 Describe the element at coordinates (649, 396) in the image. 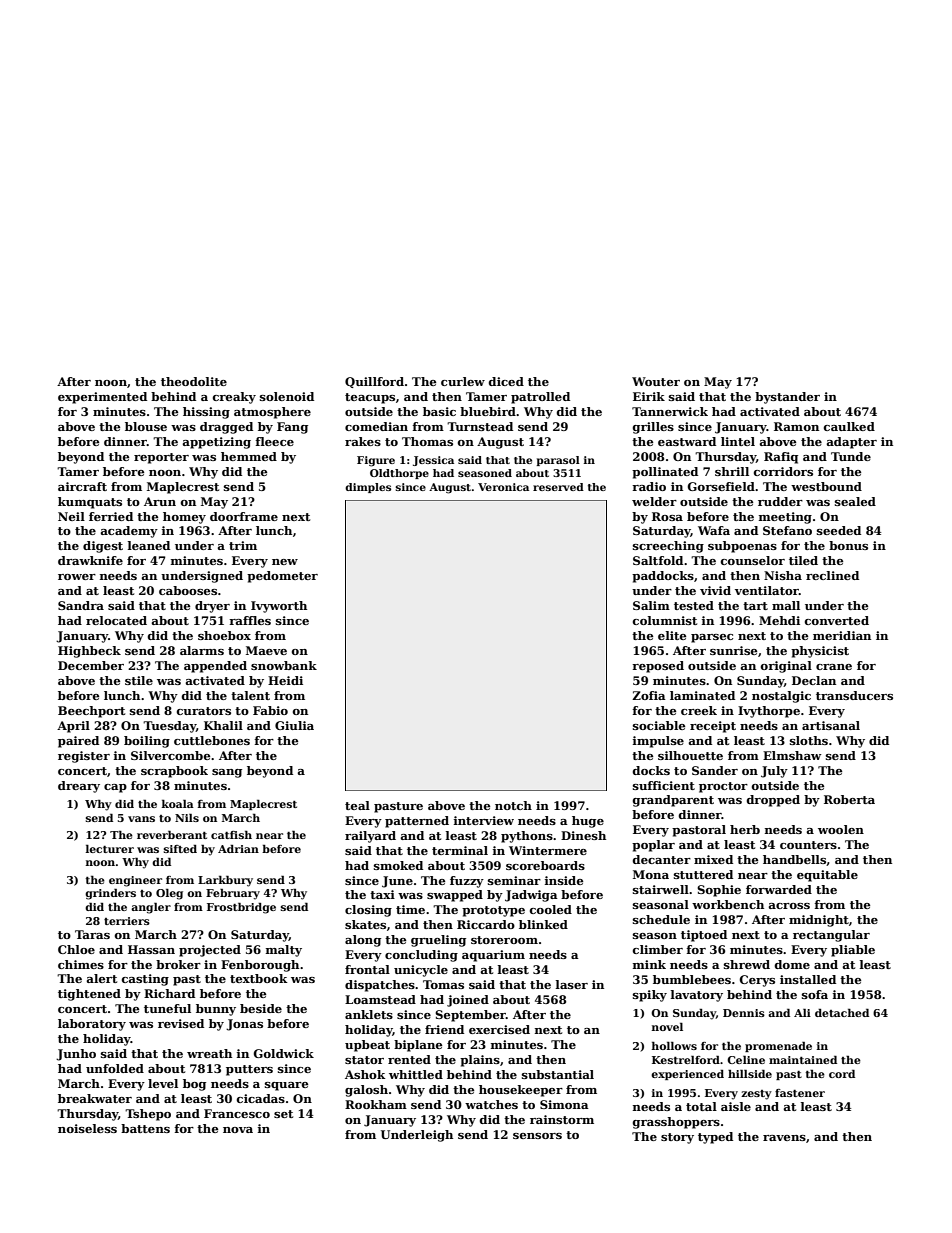

I see `Eirik` at that location.
